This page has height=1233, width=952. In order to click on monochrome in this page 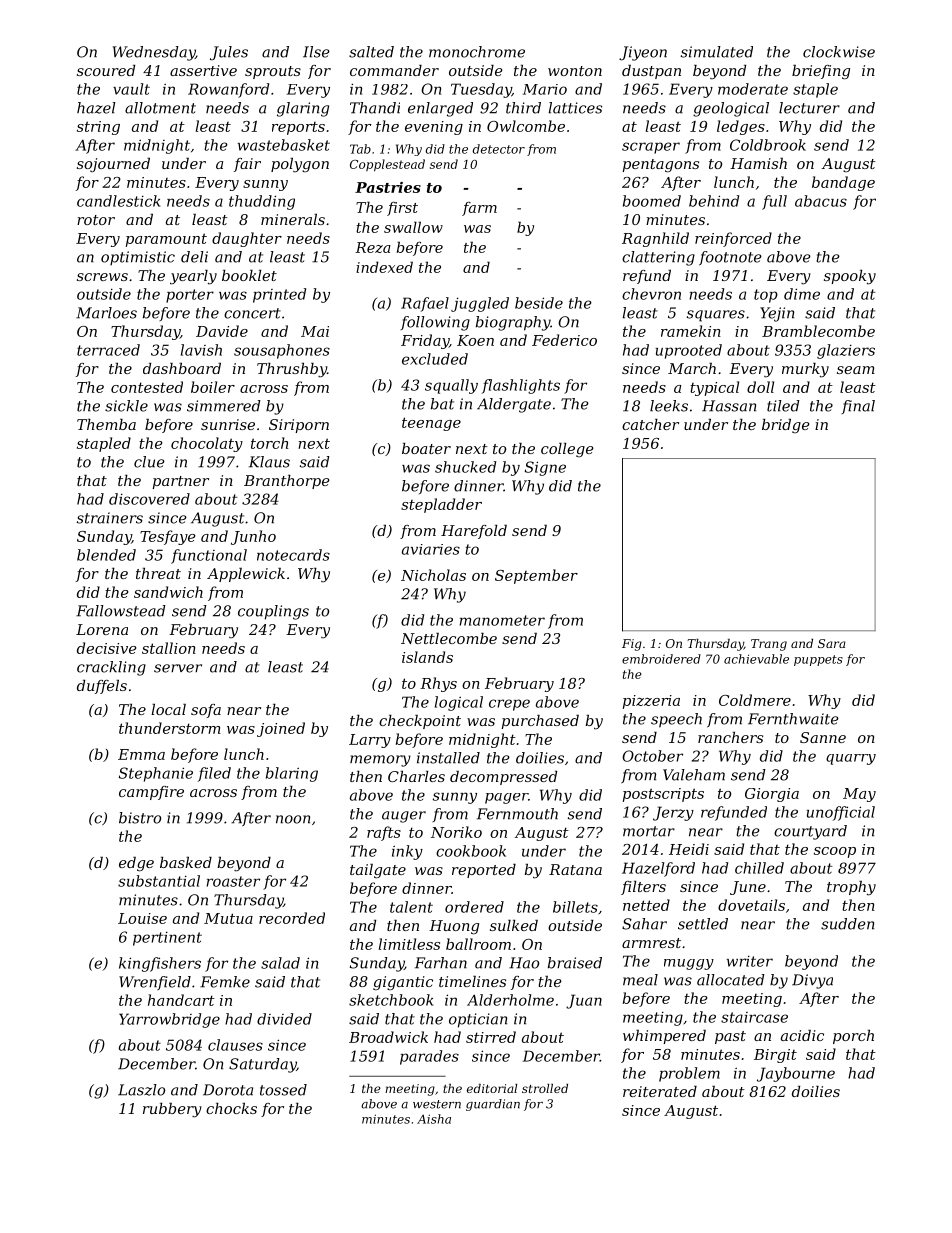, I will do `click(477, 52)`.
